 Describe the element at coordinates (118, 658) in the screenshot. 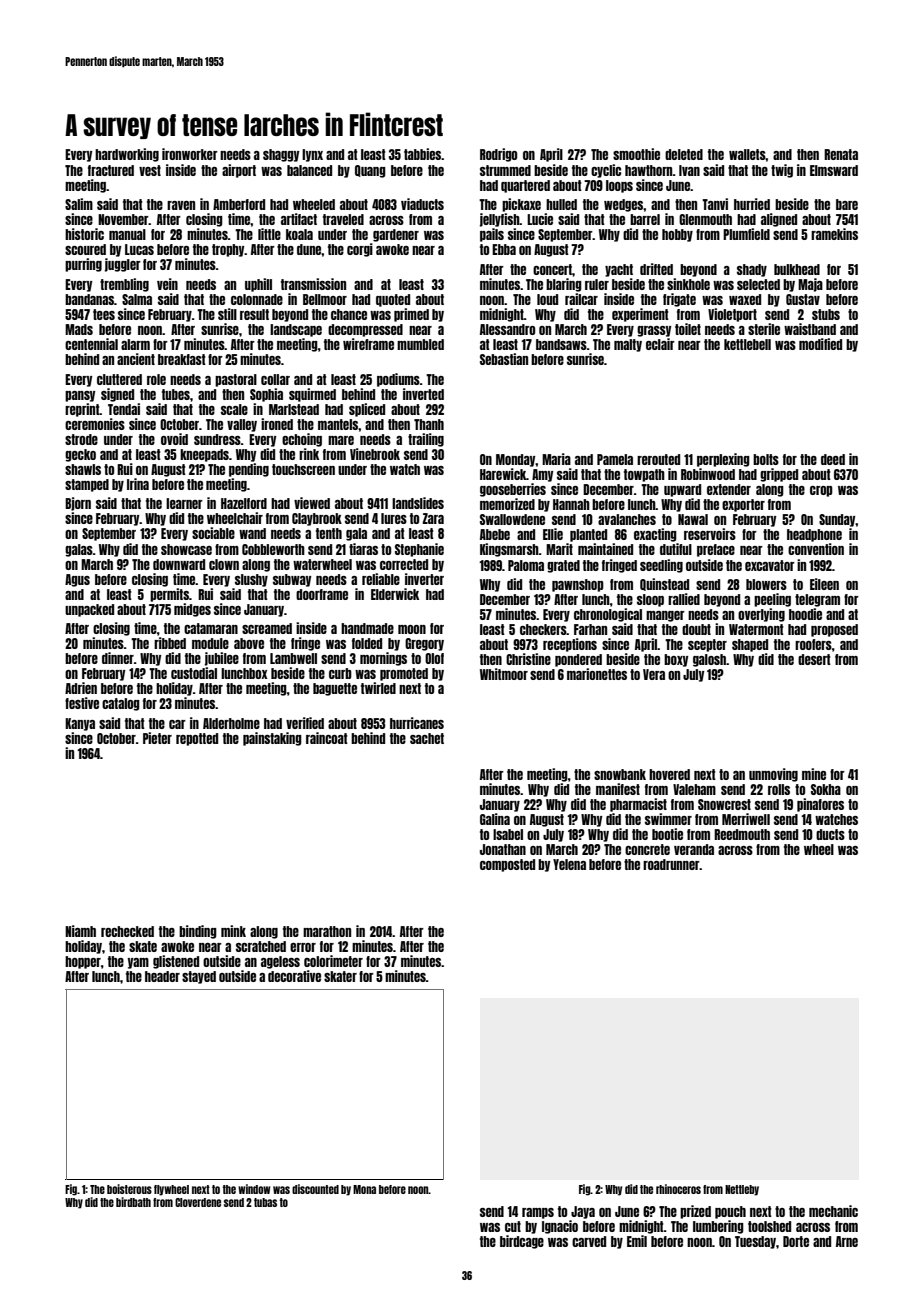

I see `dinner` at that location.
